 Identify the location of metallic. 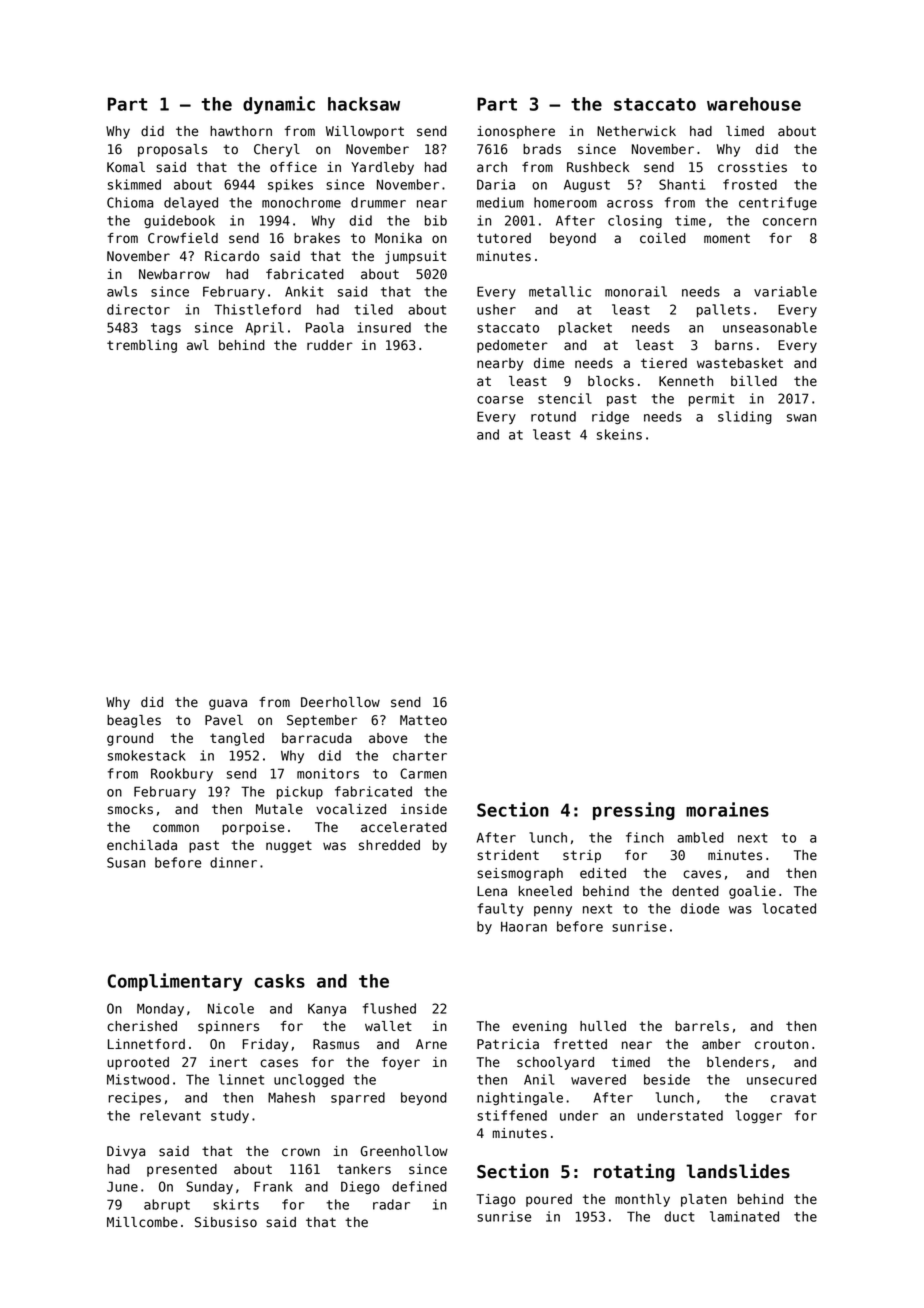
(560, 291).
